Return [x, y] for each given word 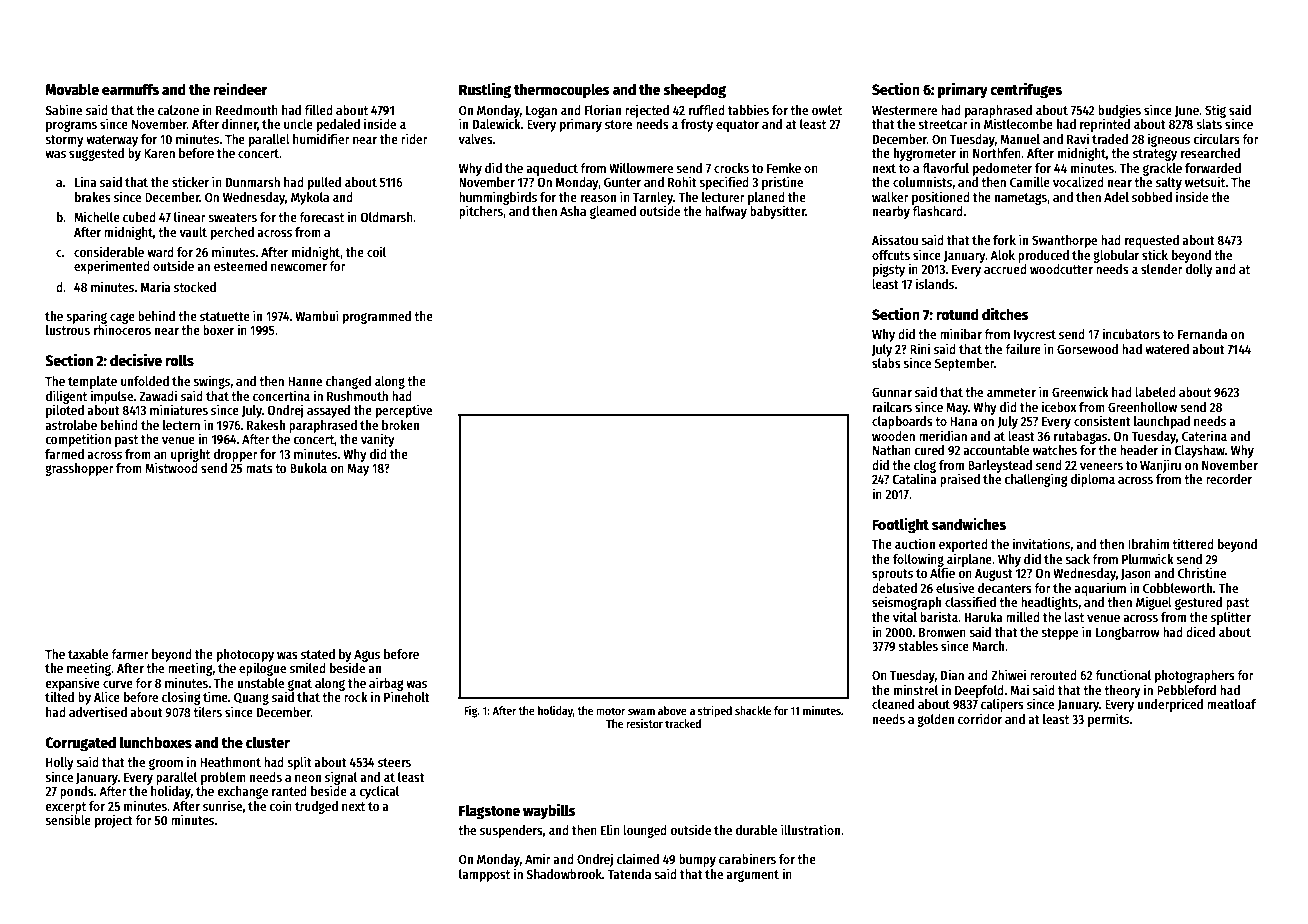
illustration [810, 829]
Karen [159, 153]
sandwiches [969, 524]
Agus [367, 656]
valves [475, 139]
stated [318, 654]
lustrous [68, 330]
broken [400, 425]
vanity [378, 440]
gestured [1198, 603]
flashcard [937, 211]
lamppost [484, 875]
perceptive [404, 411]
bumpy [697, 860]
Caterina [1204, 435]
